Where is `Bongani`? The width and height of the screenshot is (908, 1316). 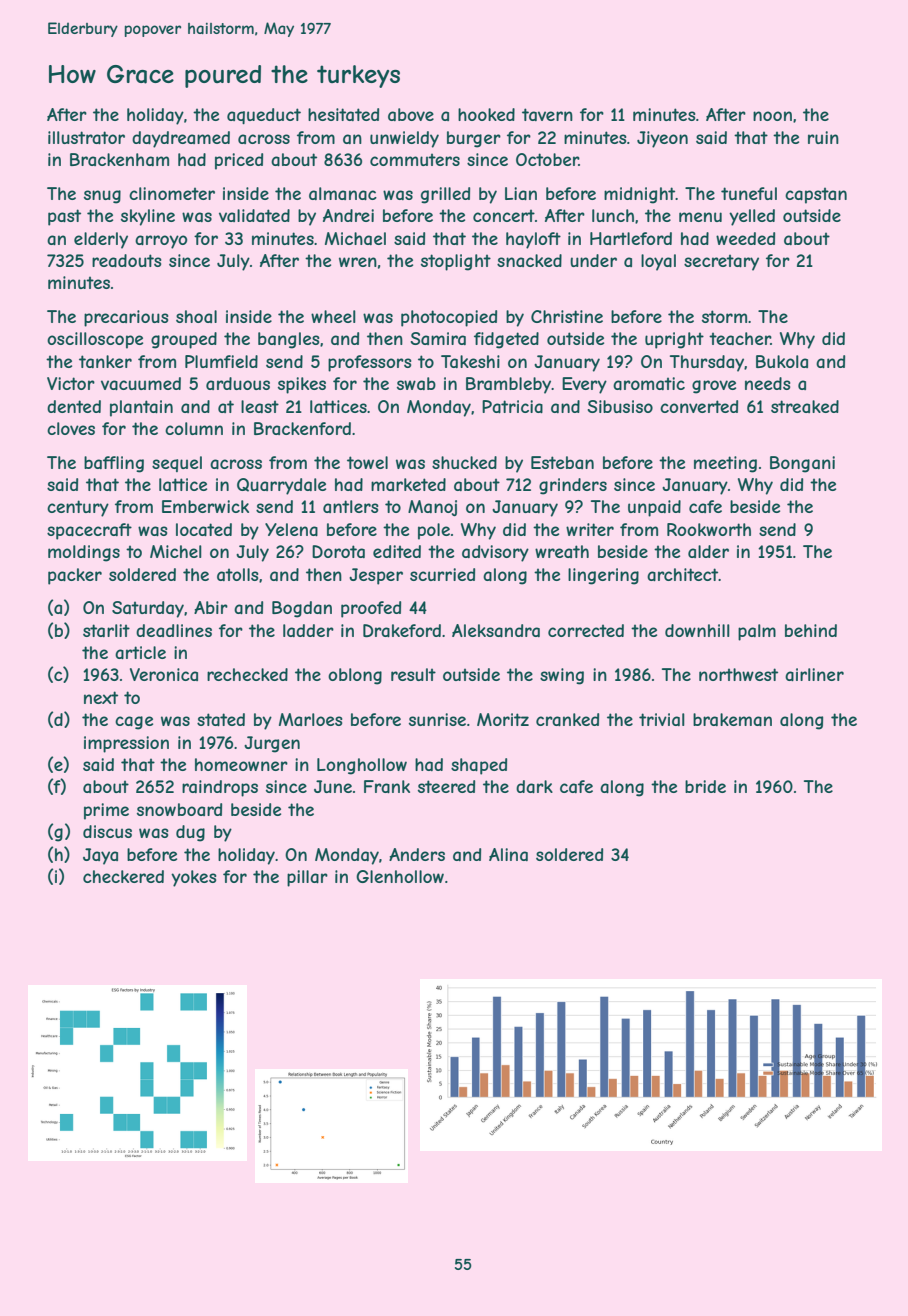 Bongani is located at coordinates (802, 464).
